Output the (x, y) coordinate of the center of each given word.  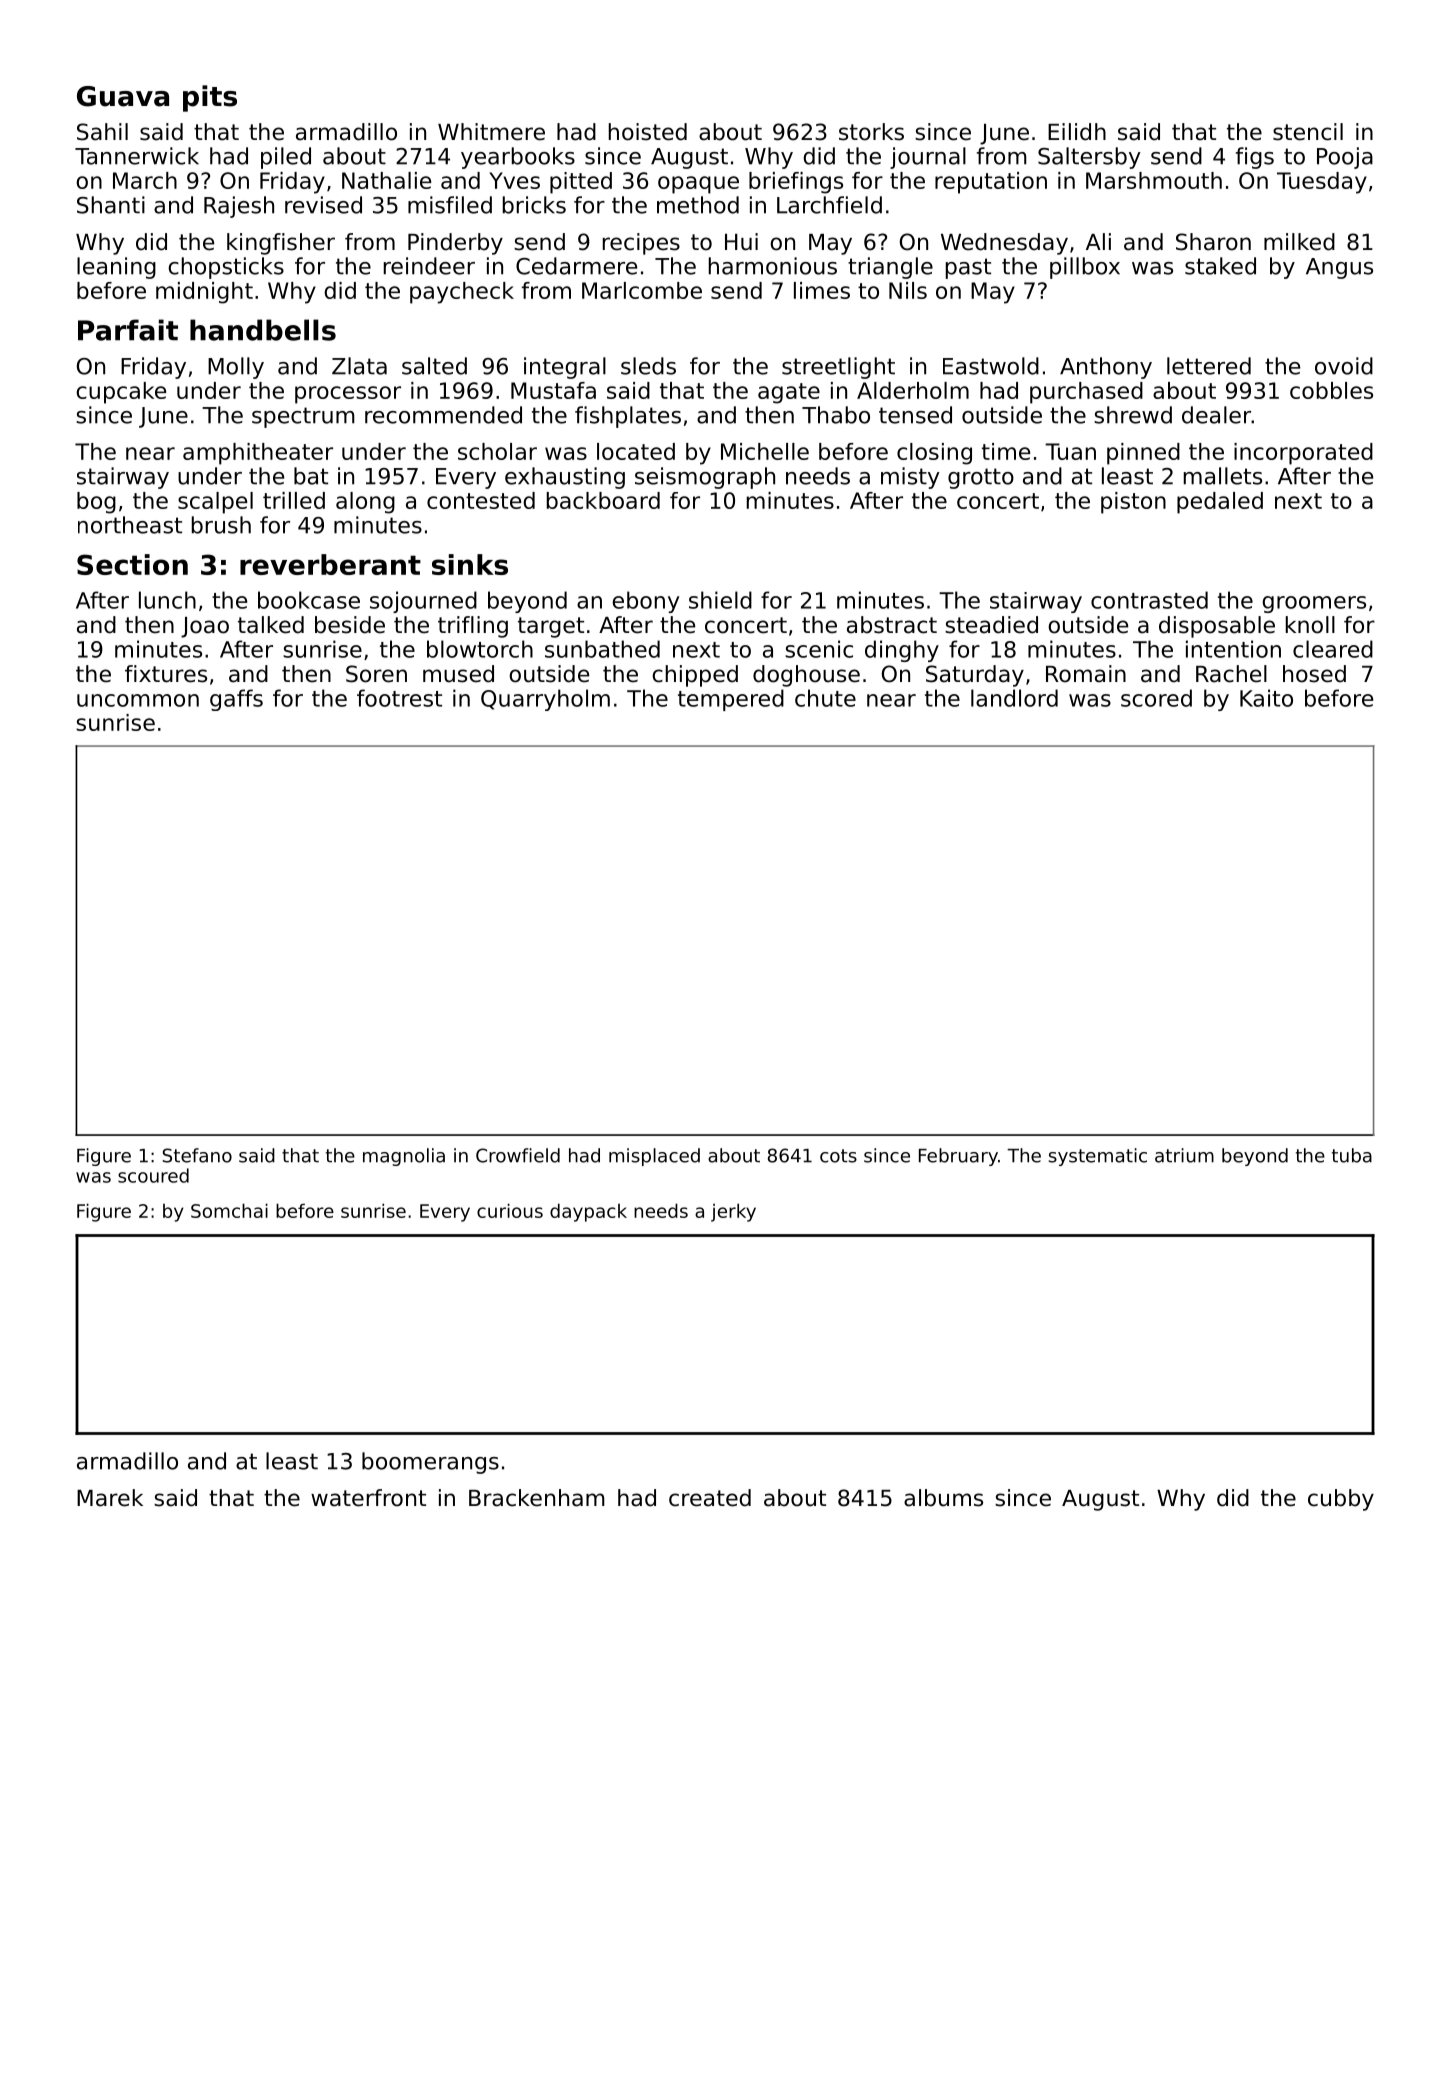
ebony (645, 602)
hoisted (648, 132)
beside (350, 625)
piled (286, 158)
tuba (1352, 1155)
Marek (110, 1498)
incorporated (1303, 454)
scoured (153, 1175)
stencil (1308, 132)
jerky (733, 1212)
